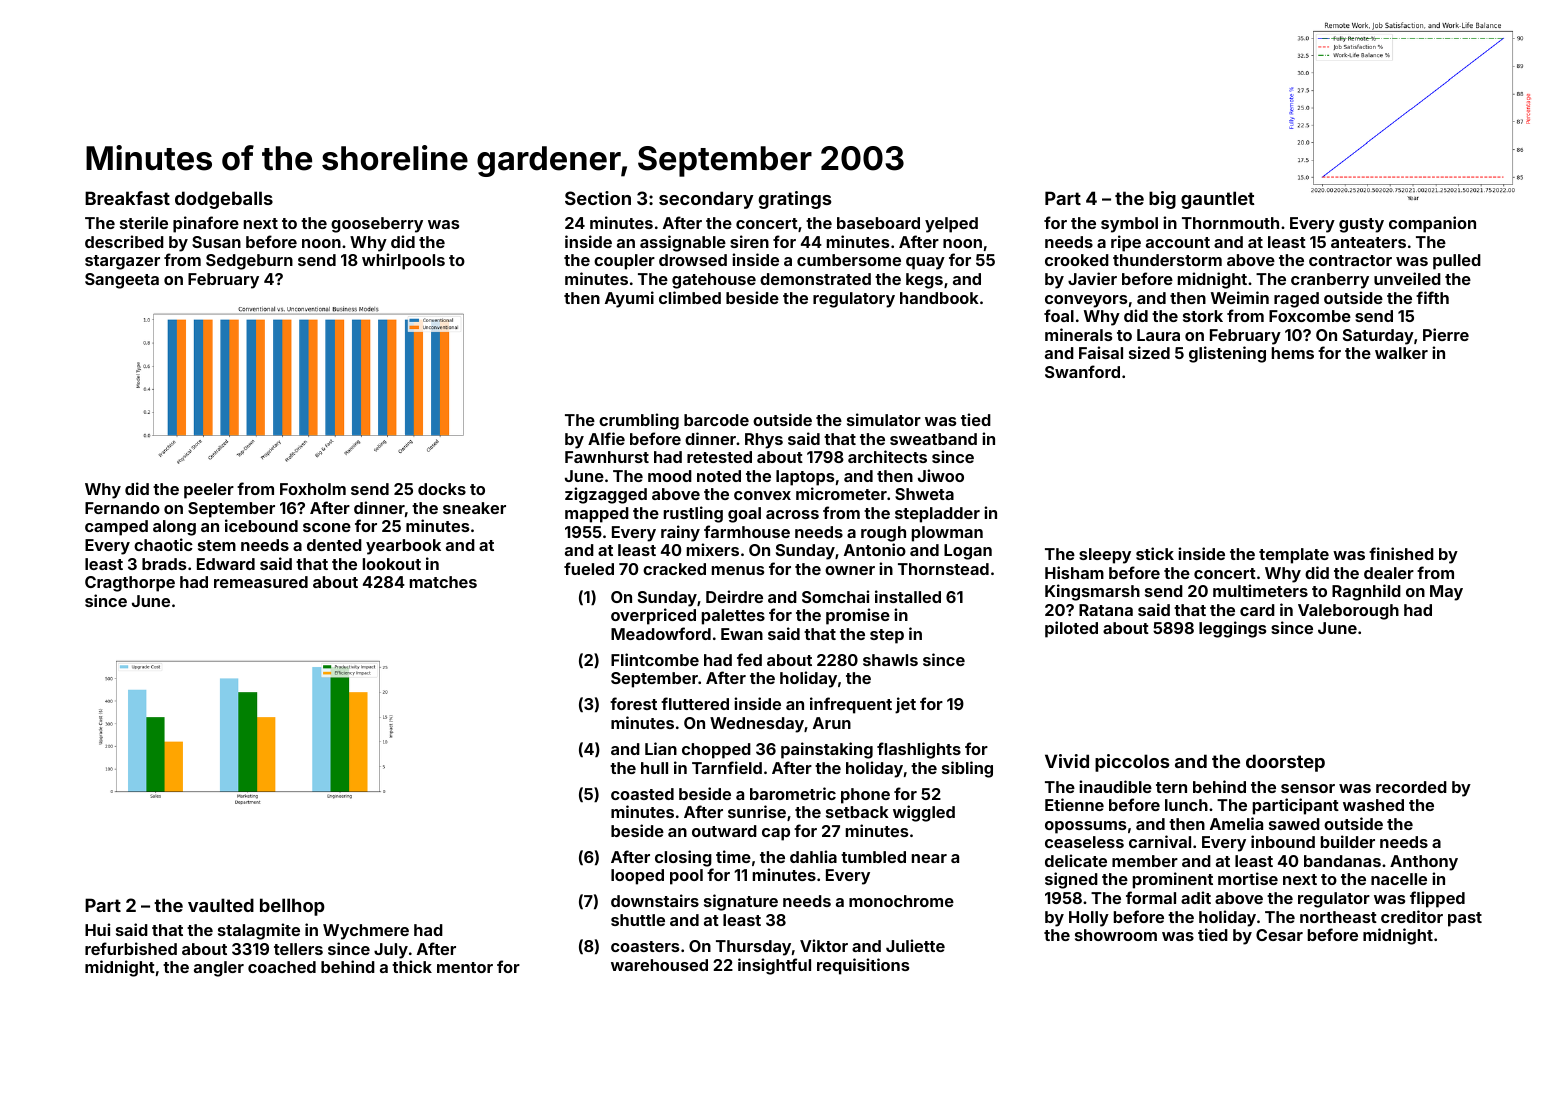 The image size is (1568, 1109). Describe the element at coordinates (661, 748) in the screenshot. I see `Lian` at that location.
